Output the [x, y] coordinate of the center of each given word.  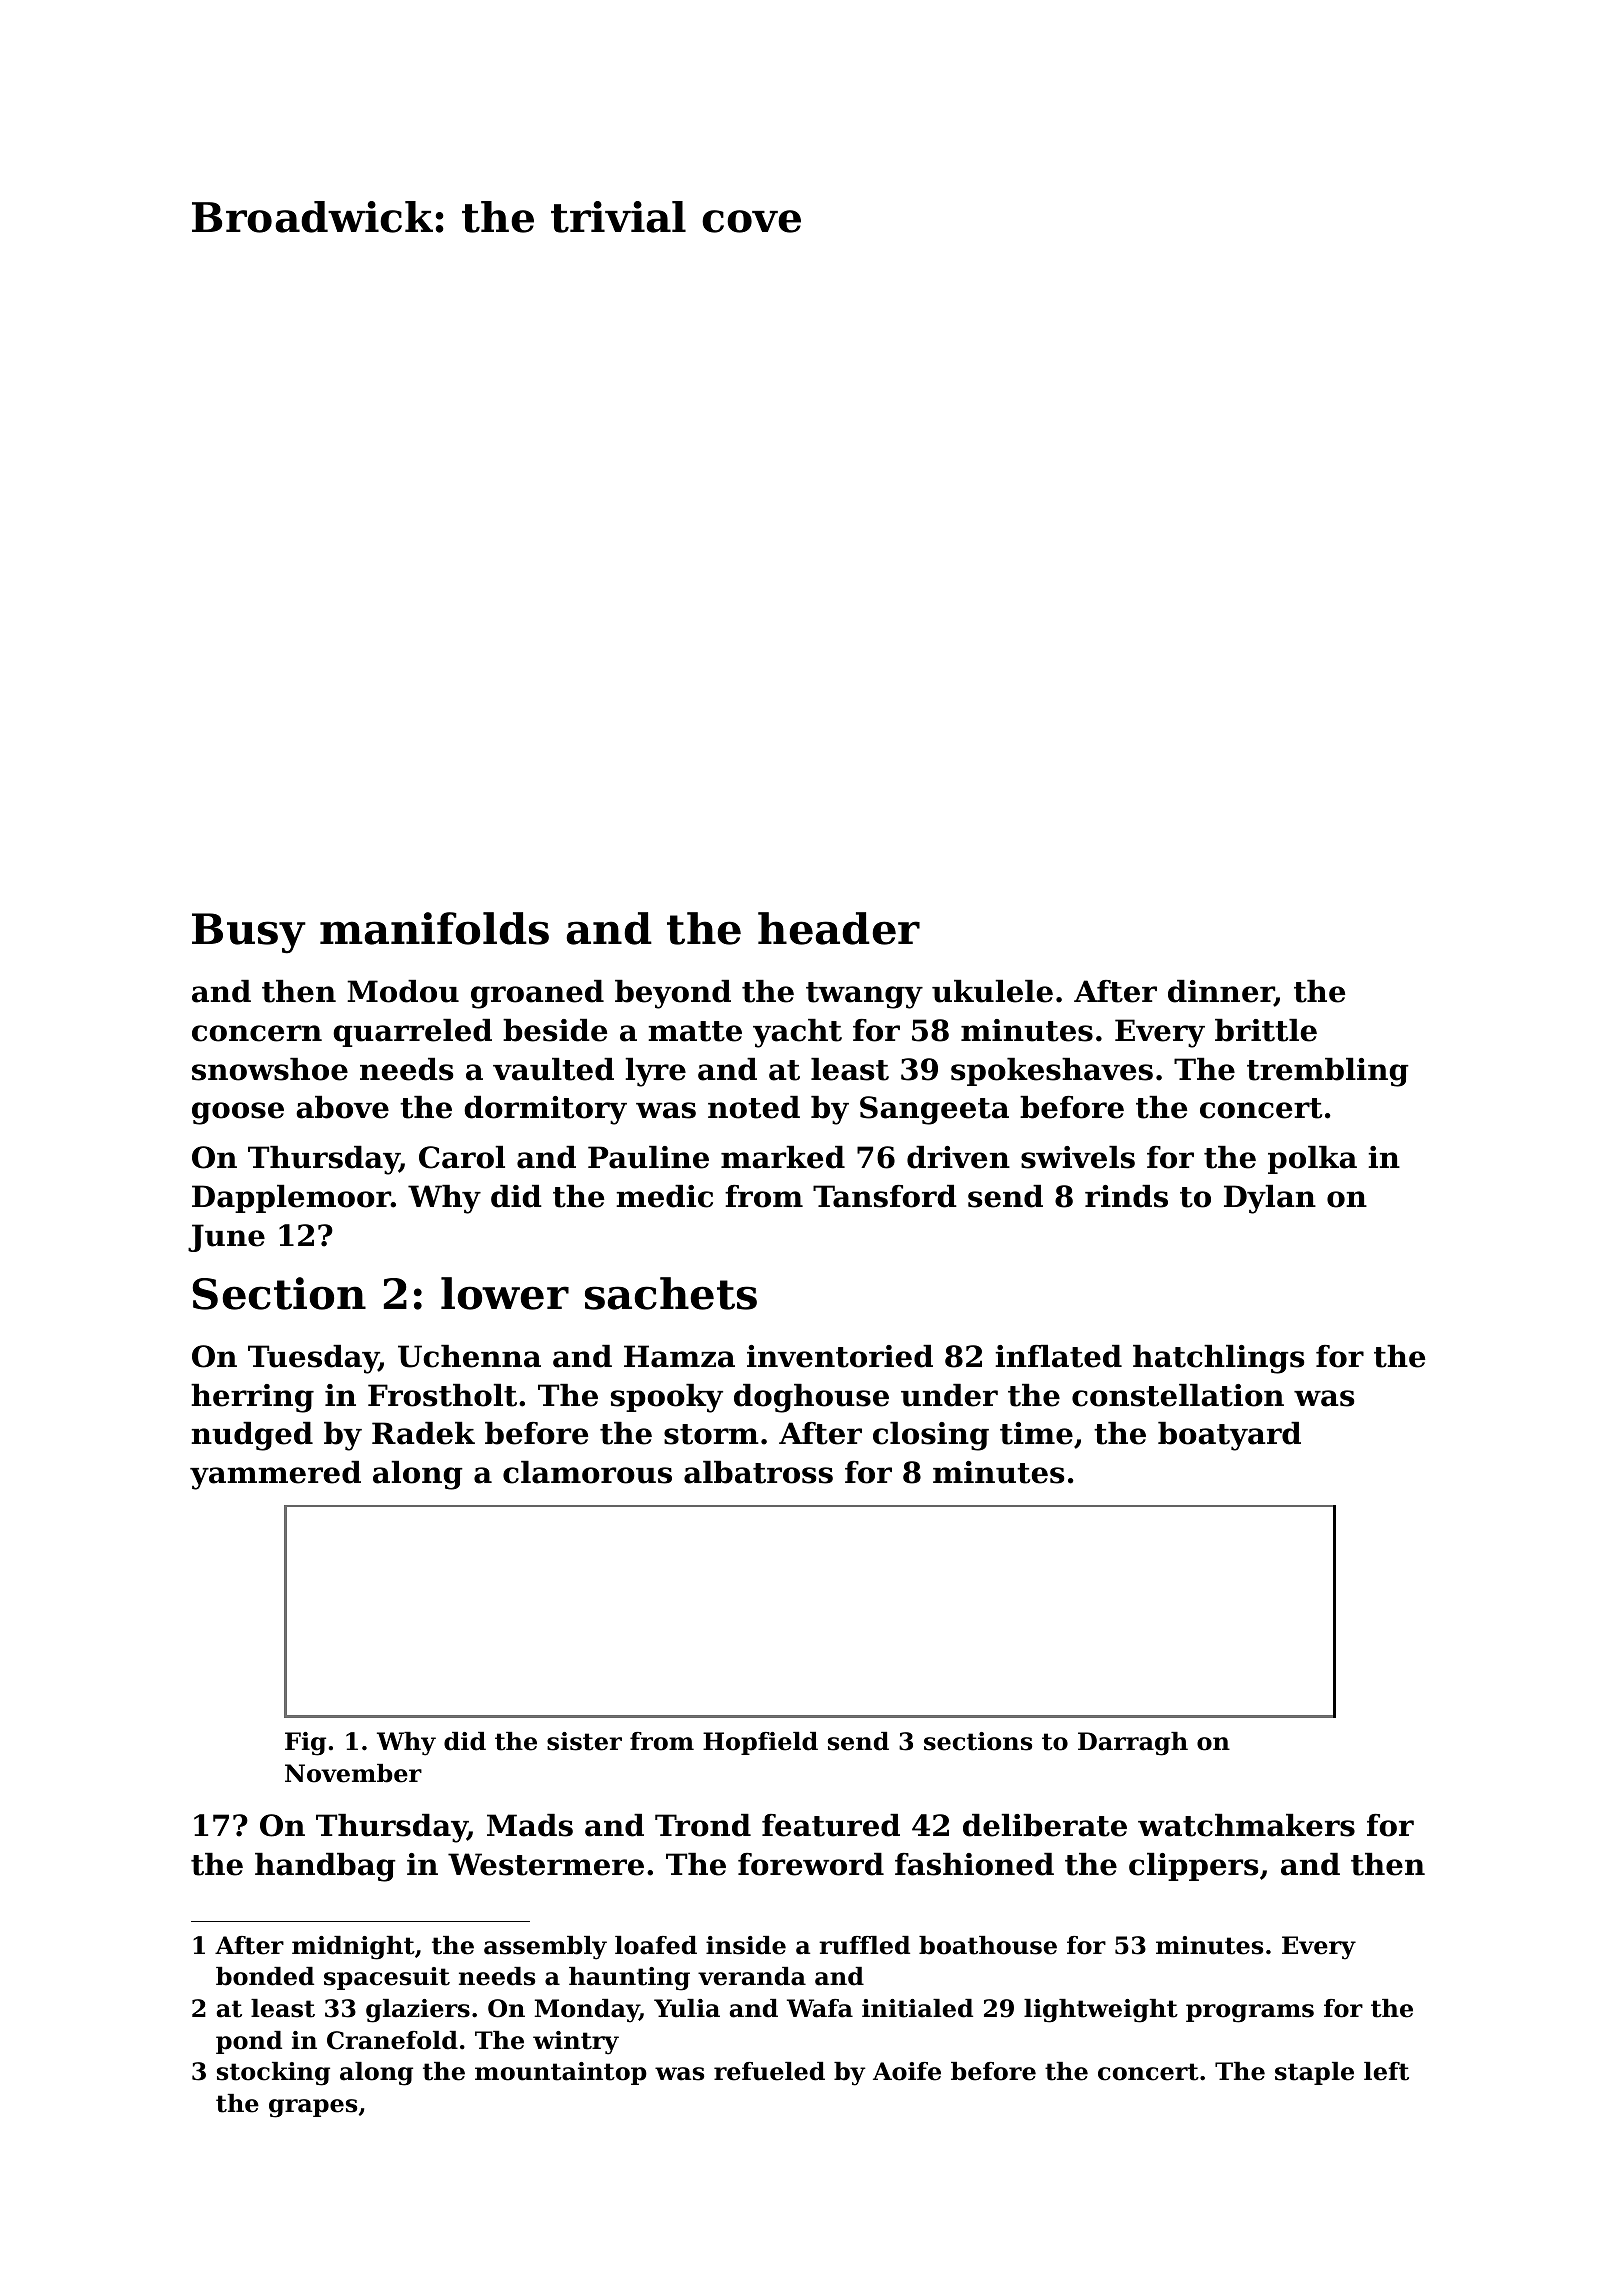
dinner [1221, 993]
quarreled [412, 1033]
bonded [265, 1976]
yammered [275, 1475]
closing [931, 1436]
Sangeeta [934, 1110]
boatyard [1229, 1436]
